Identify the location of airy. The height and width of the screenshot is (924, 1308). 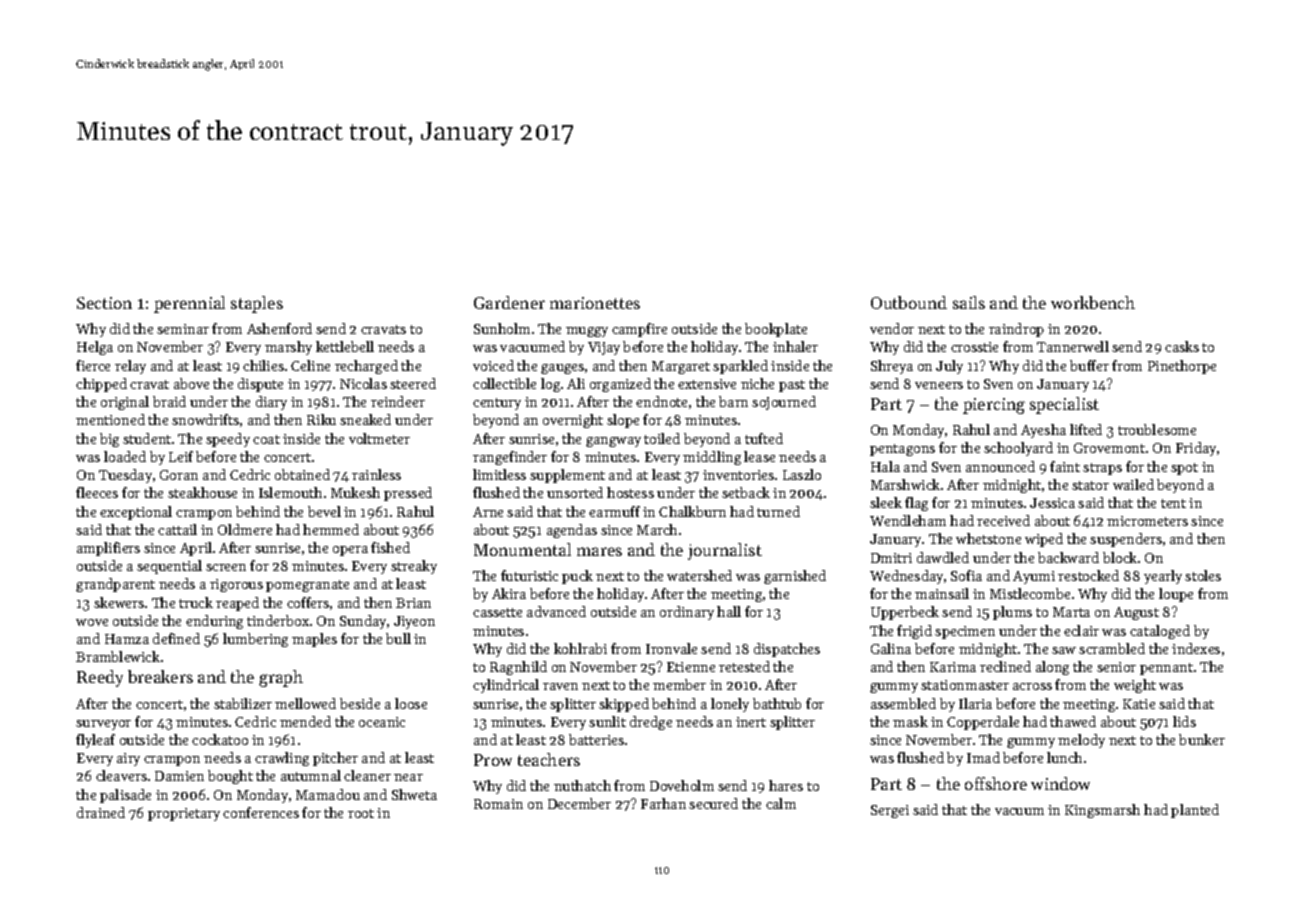
(128, 759).
